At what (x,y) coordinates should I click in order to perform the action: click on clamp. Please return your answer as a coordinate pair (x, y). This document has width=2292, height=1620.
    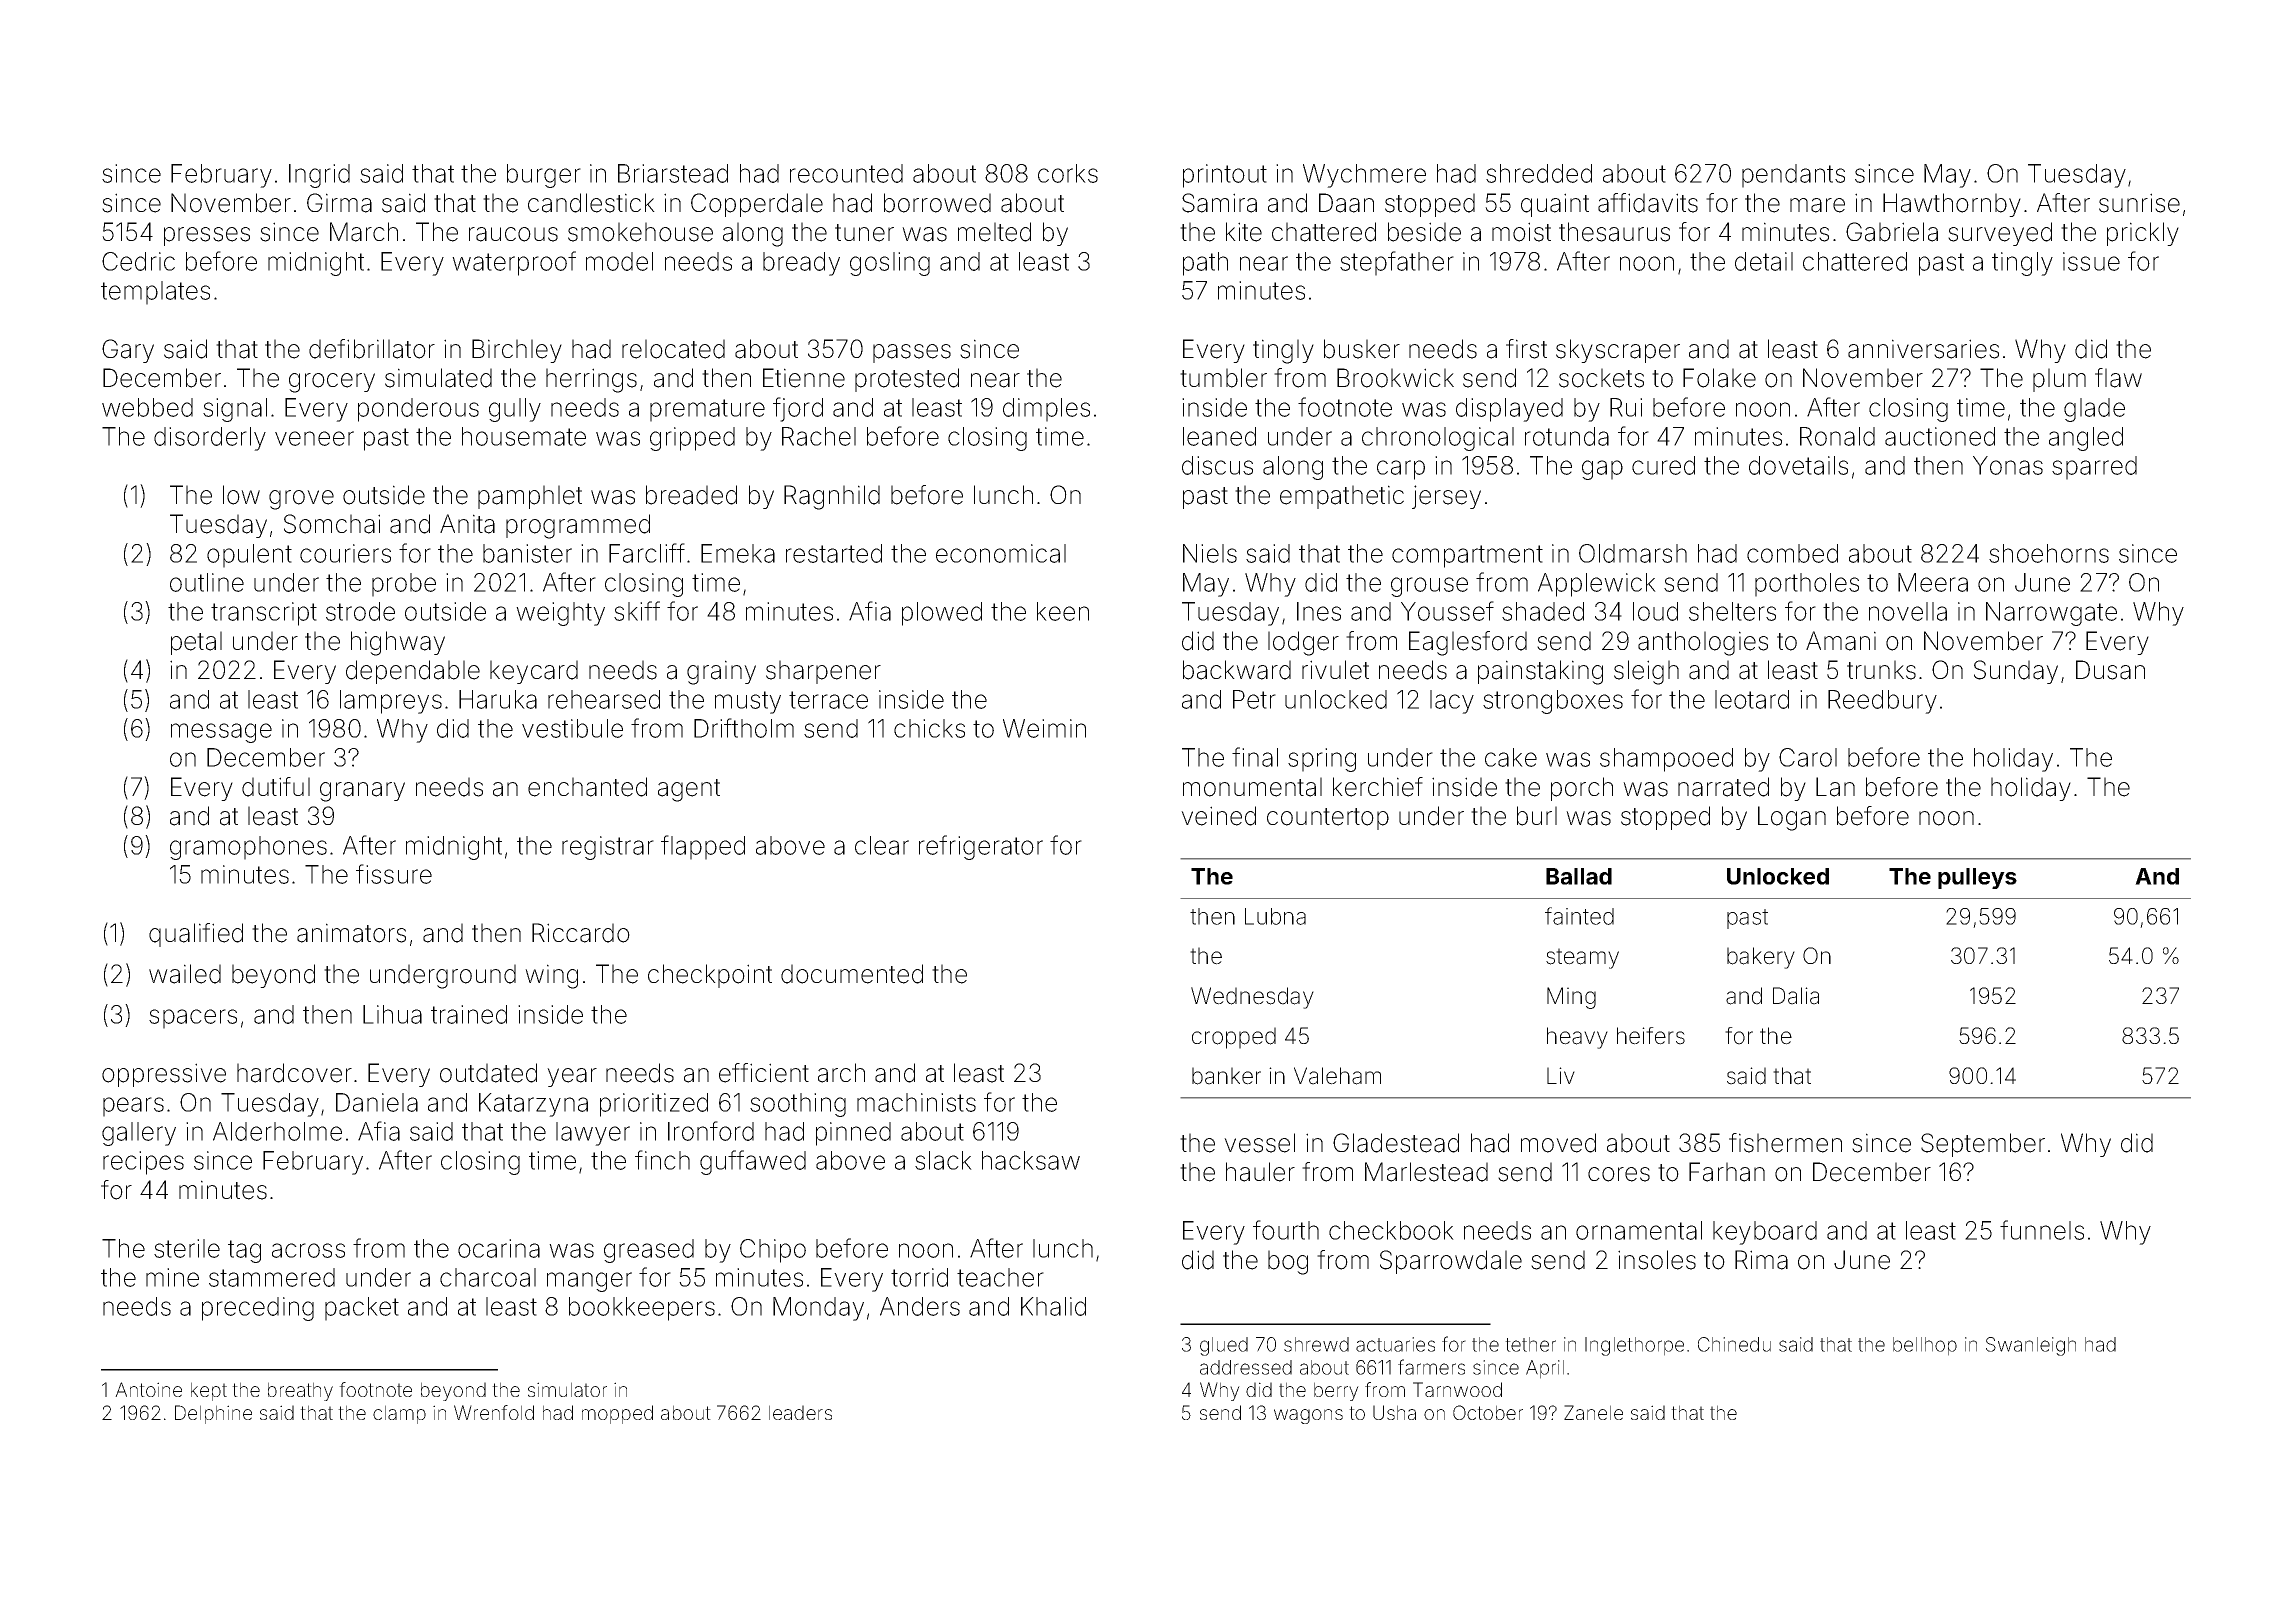
    Looking at the image, I should click on (399, 1414).
